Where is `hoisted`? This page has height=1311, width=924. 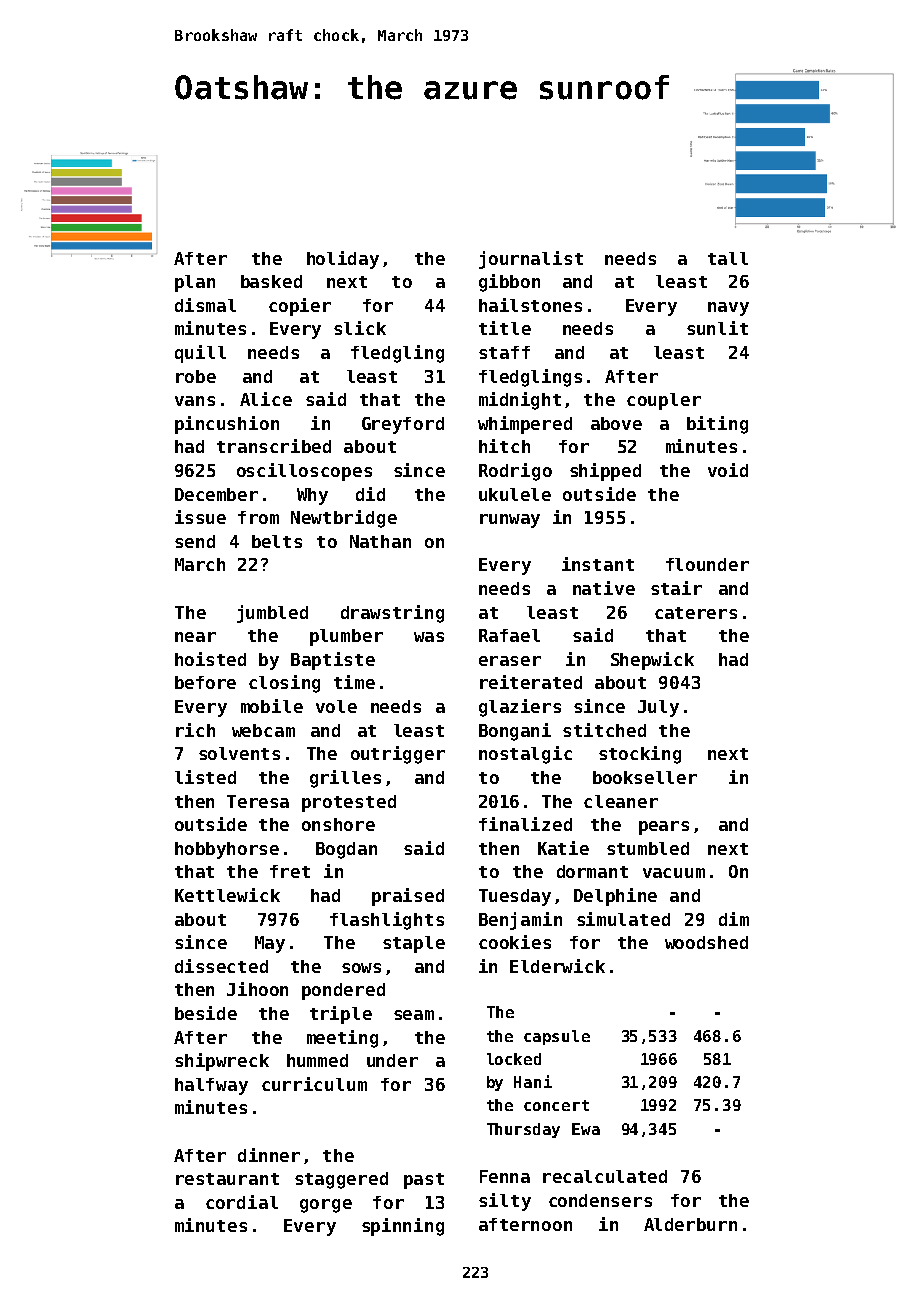
hoisted is located at coordinates (210, 659).
